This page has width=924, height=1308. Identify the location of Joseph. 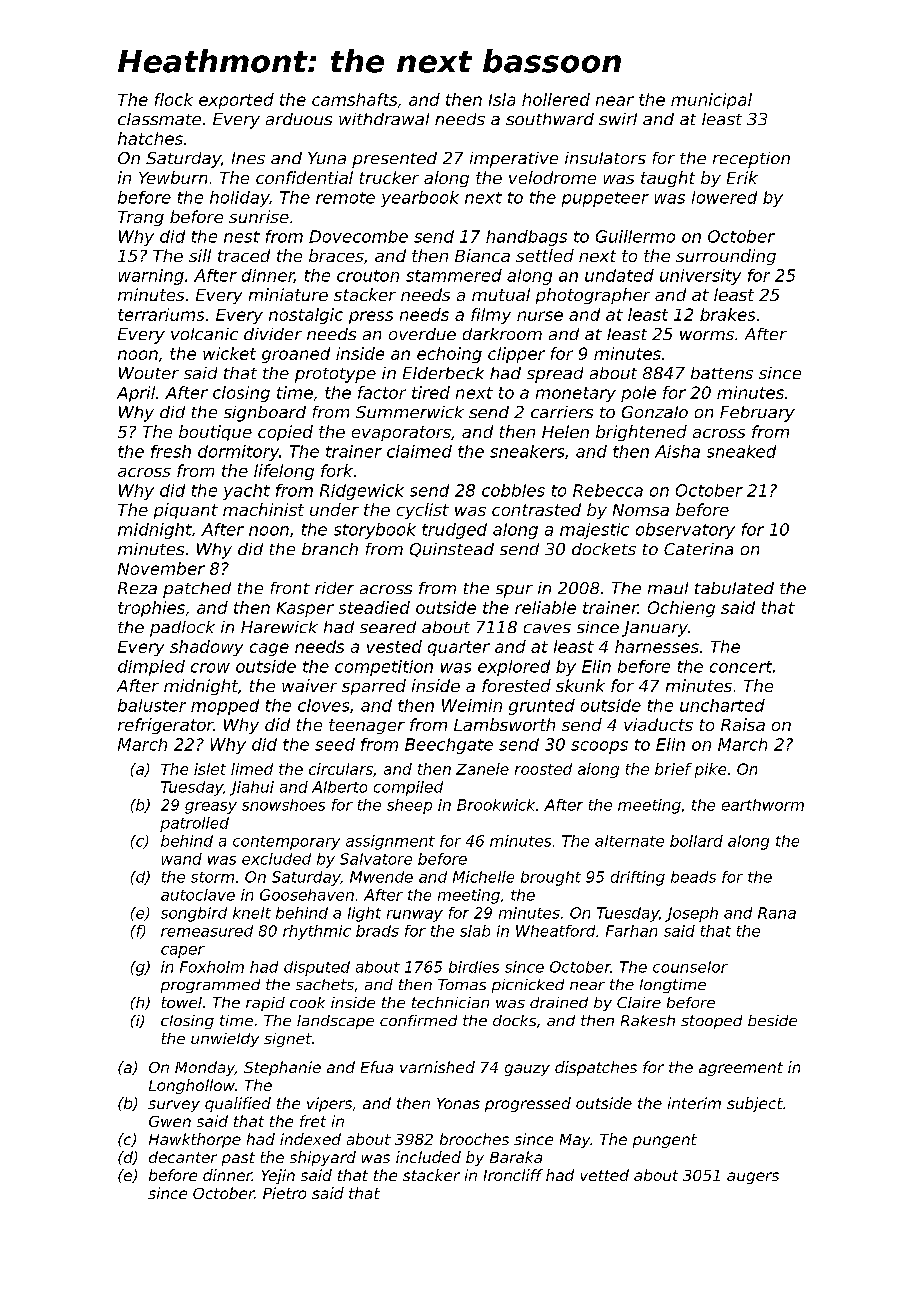
(691, 914).
